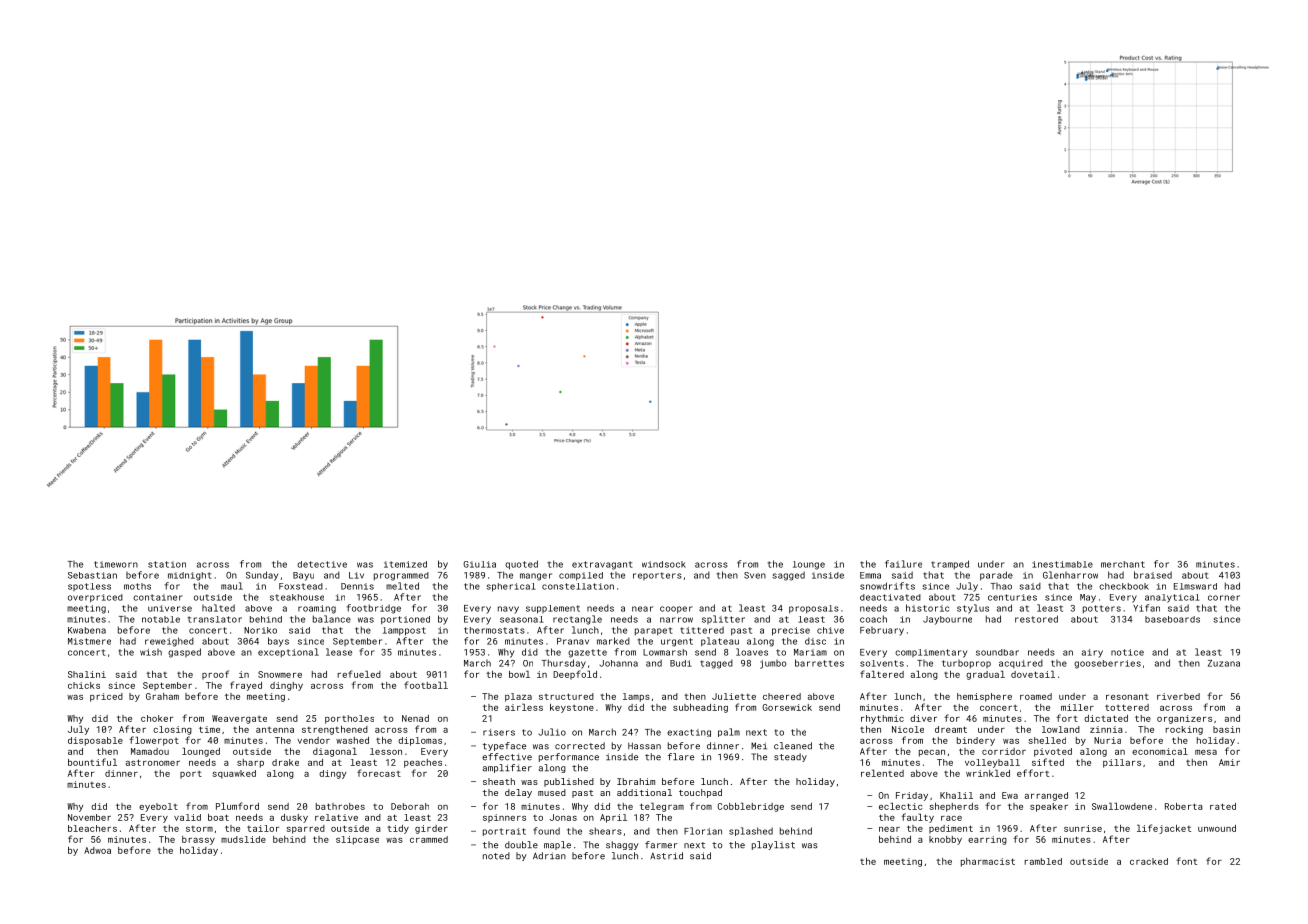 This screenshot has width=1308, height=924. Describe the element at coordinates (322, 564) in the screenshot. I see `detective` at that location.
